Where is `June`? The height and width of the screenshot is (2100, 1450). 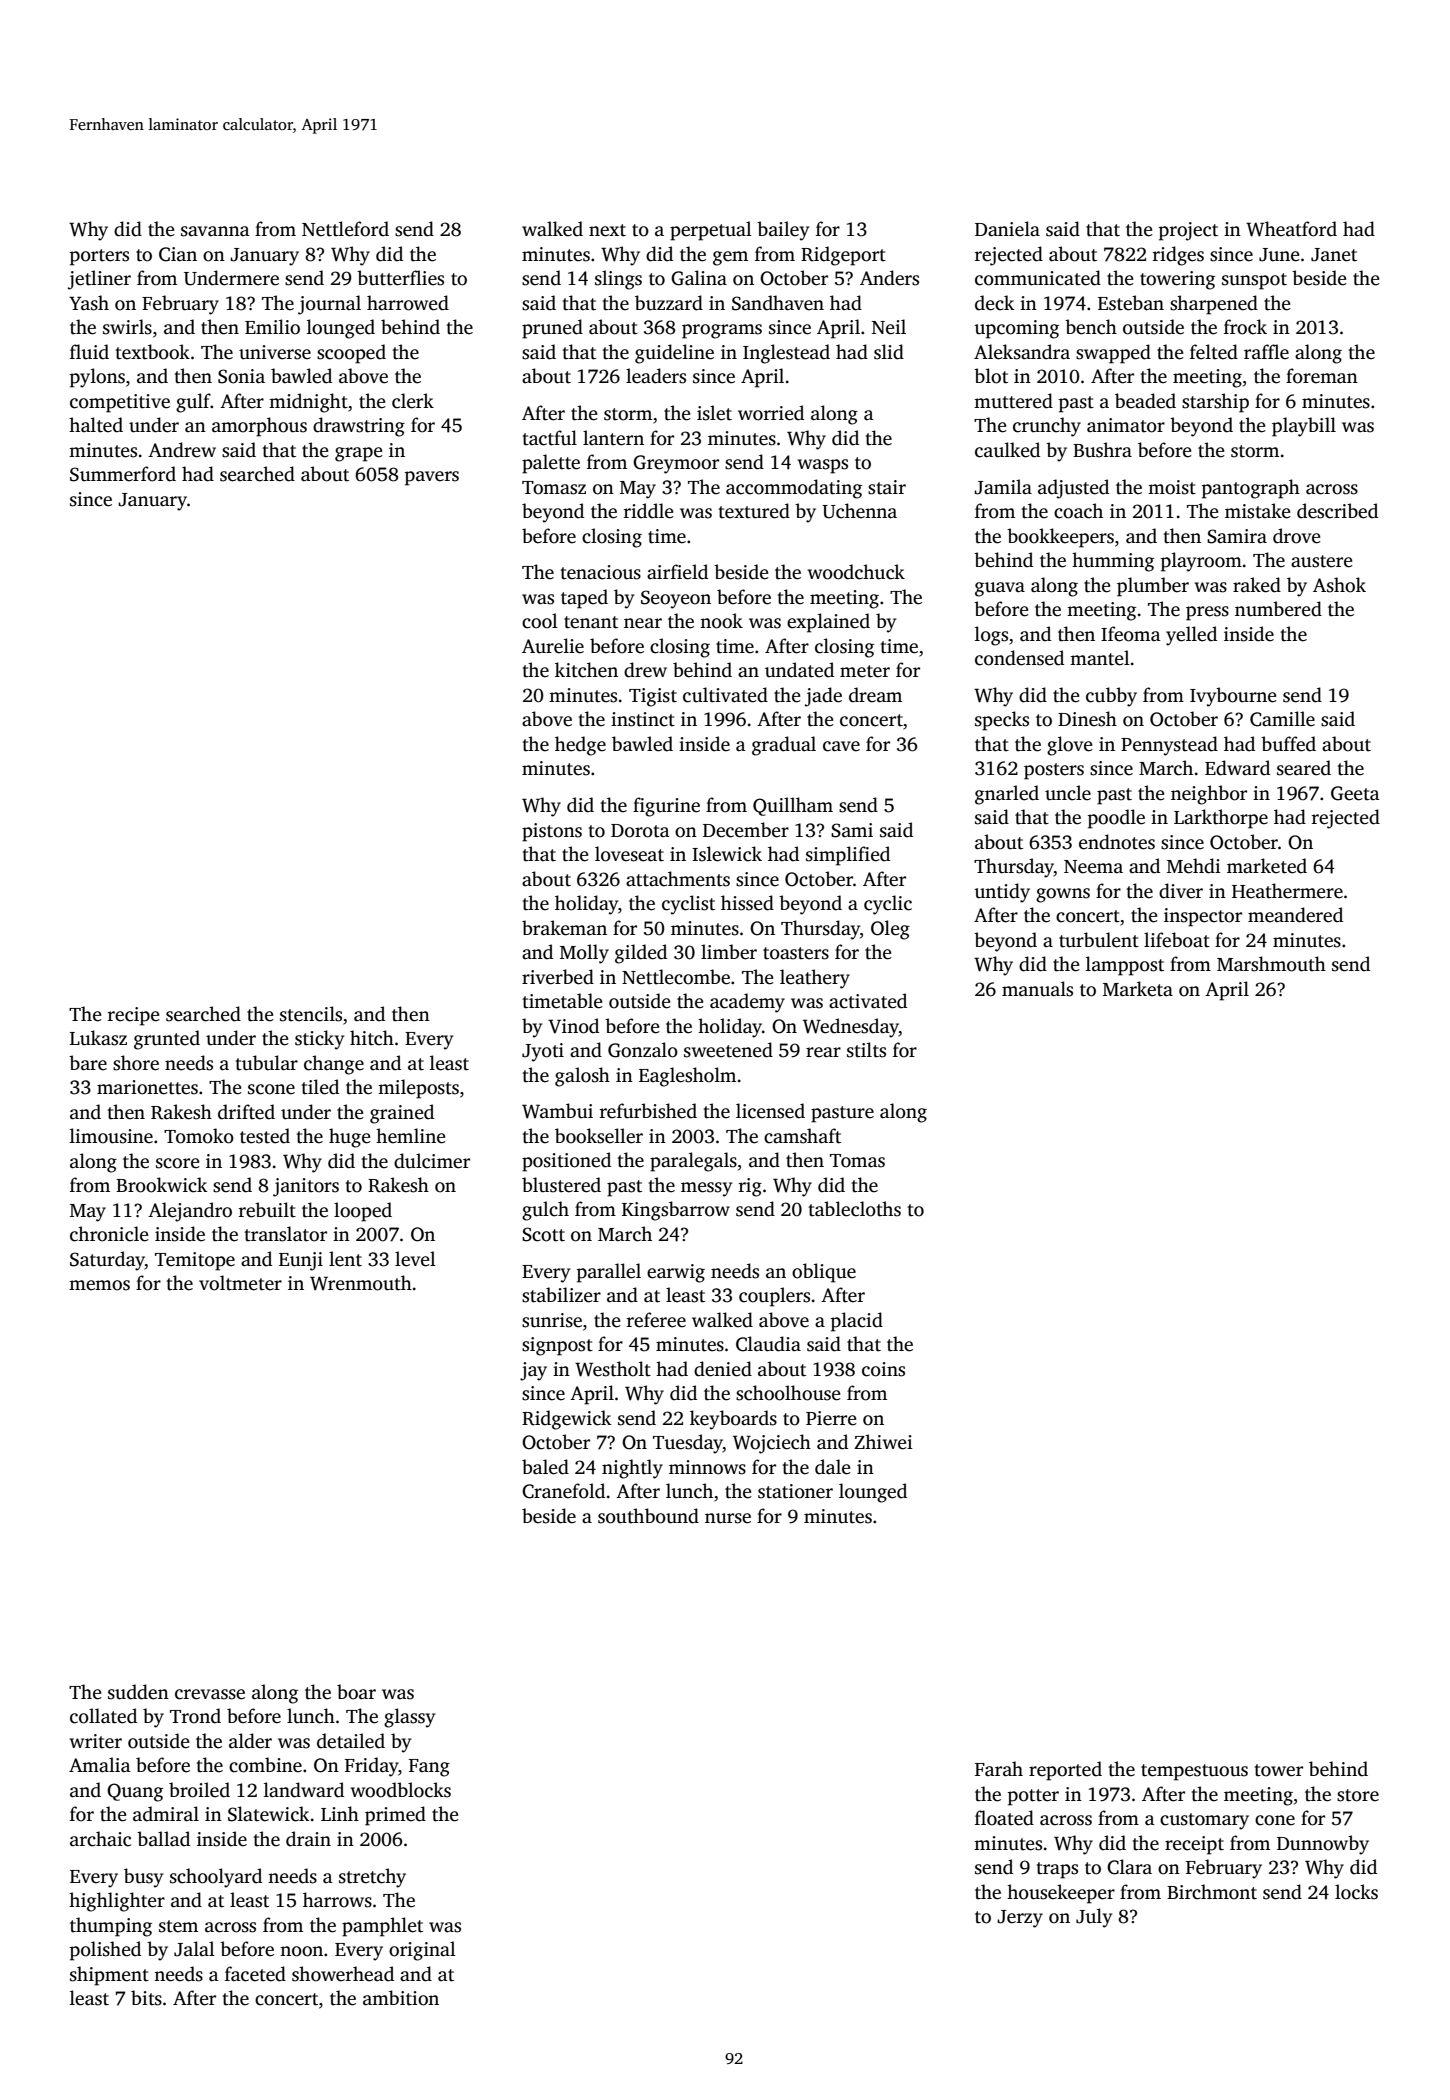 June is located at coordinates (1279, 255).
